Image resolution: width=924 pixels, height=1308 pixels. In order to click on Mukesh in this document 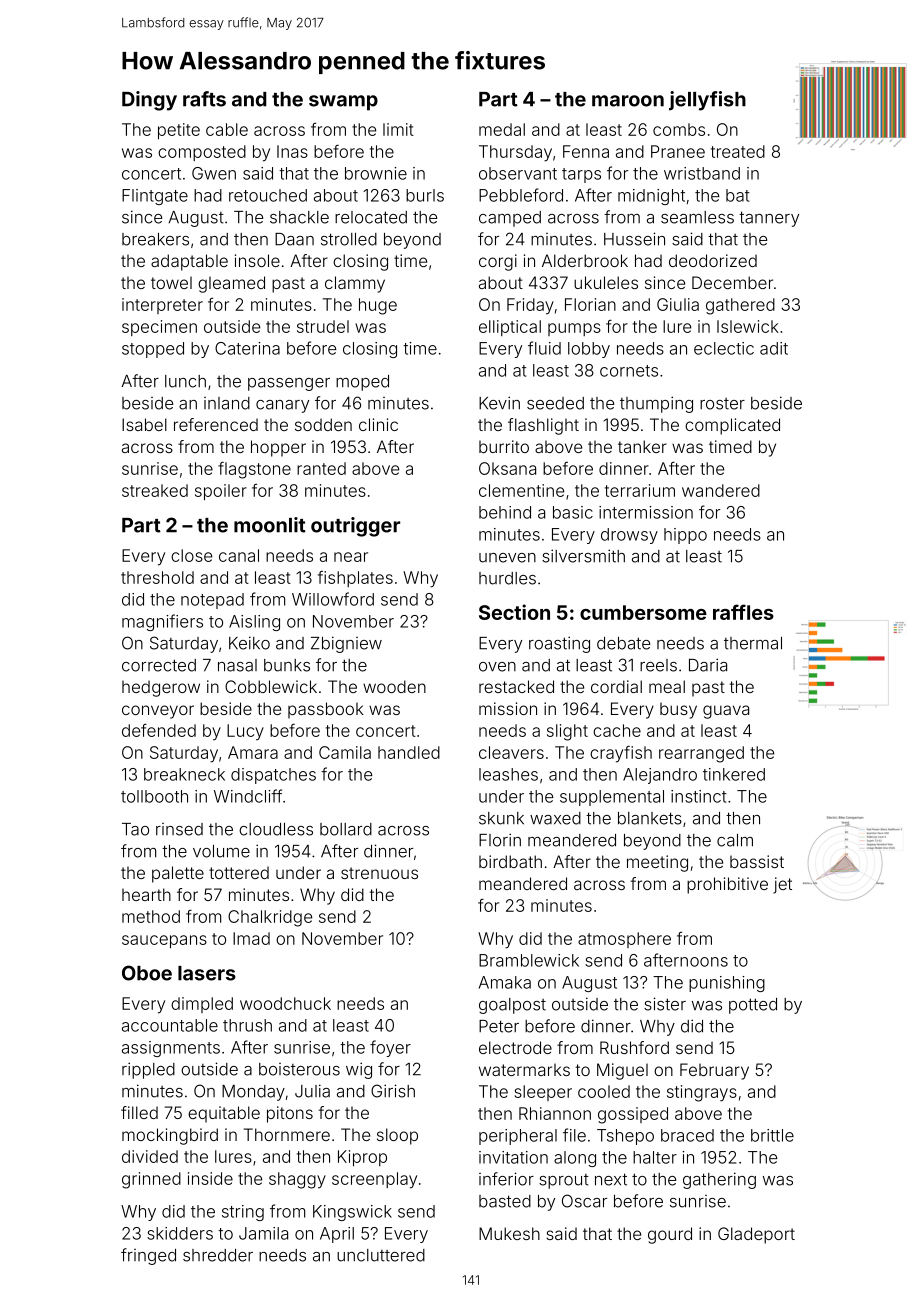, I will do `click(509, 1233)`.
